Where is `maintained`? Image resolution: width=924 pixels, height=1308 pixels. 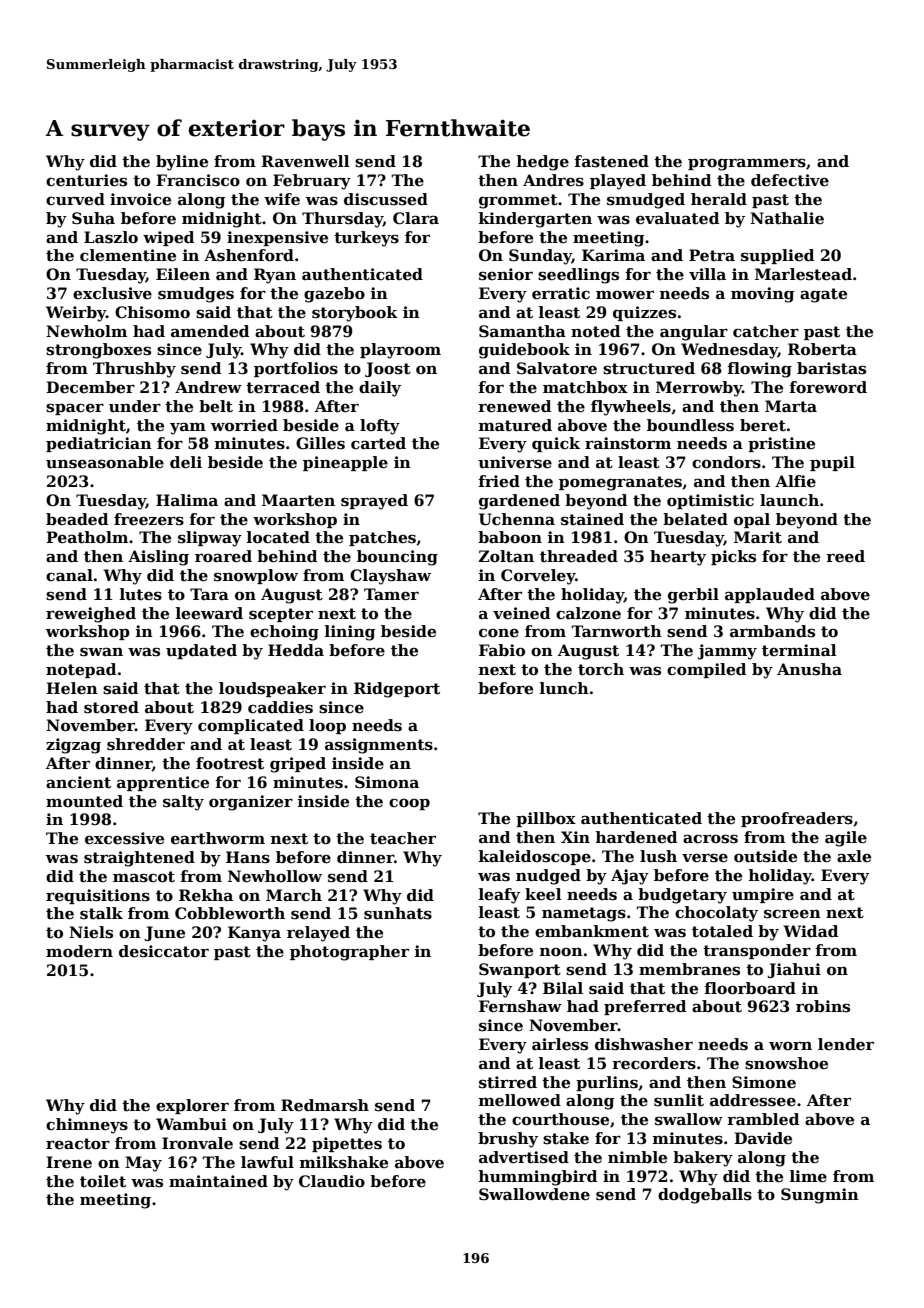
maintained is located at coordinates (218, 1181).
